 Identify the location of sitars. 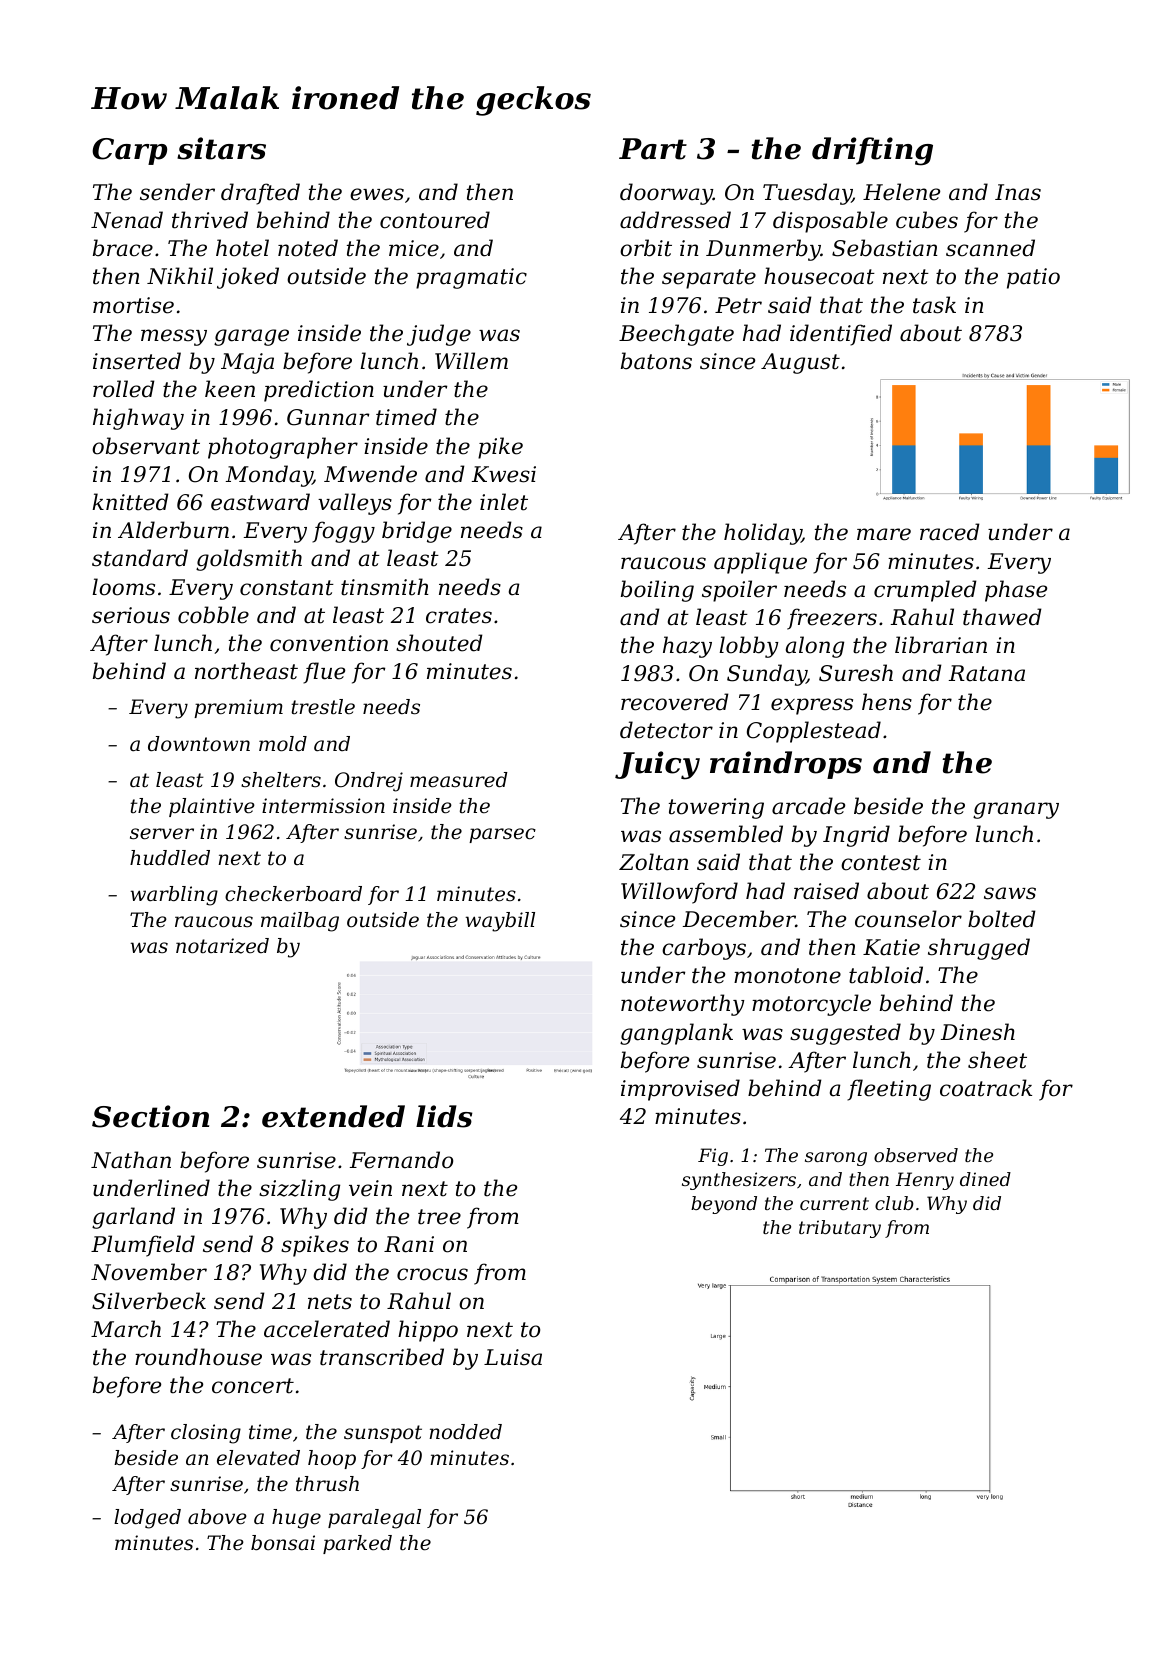
(221, 148).
